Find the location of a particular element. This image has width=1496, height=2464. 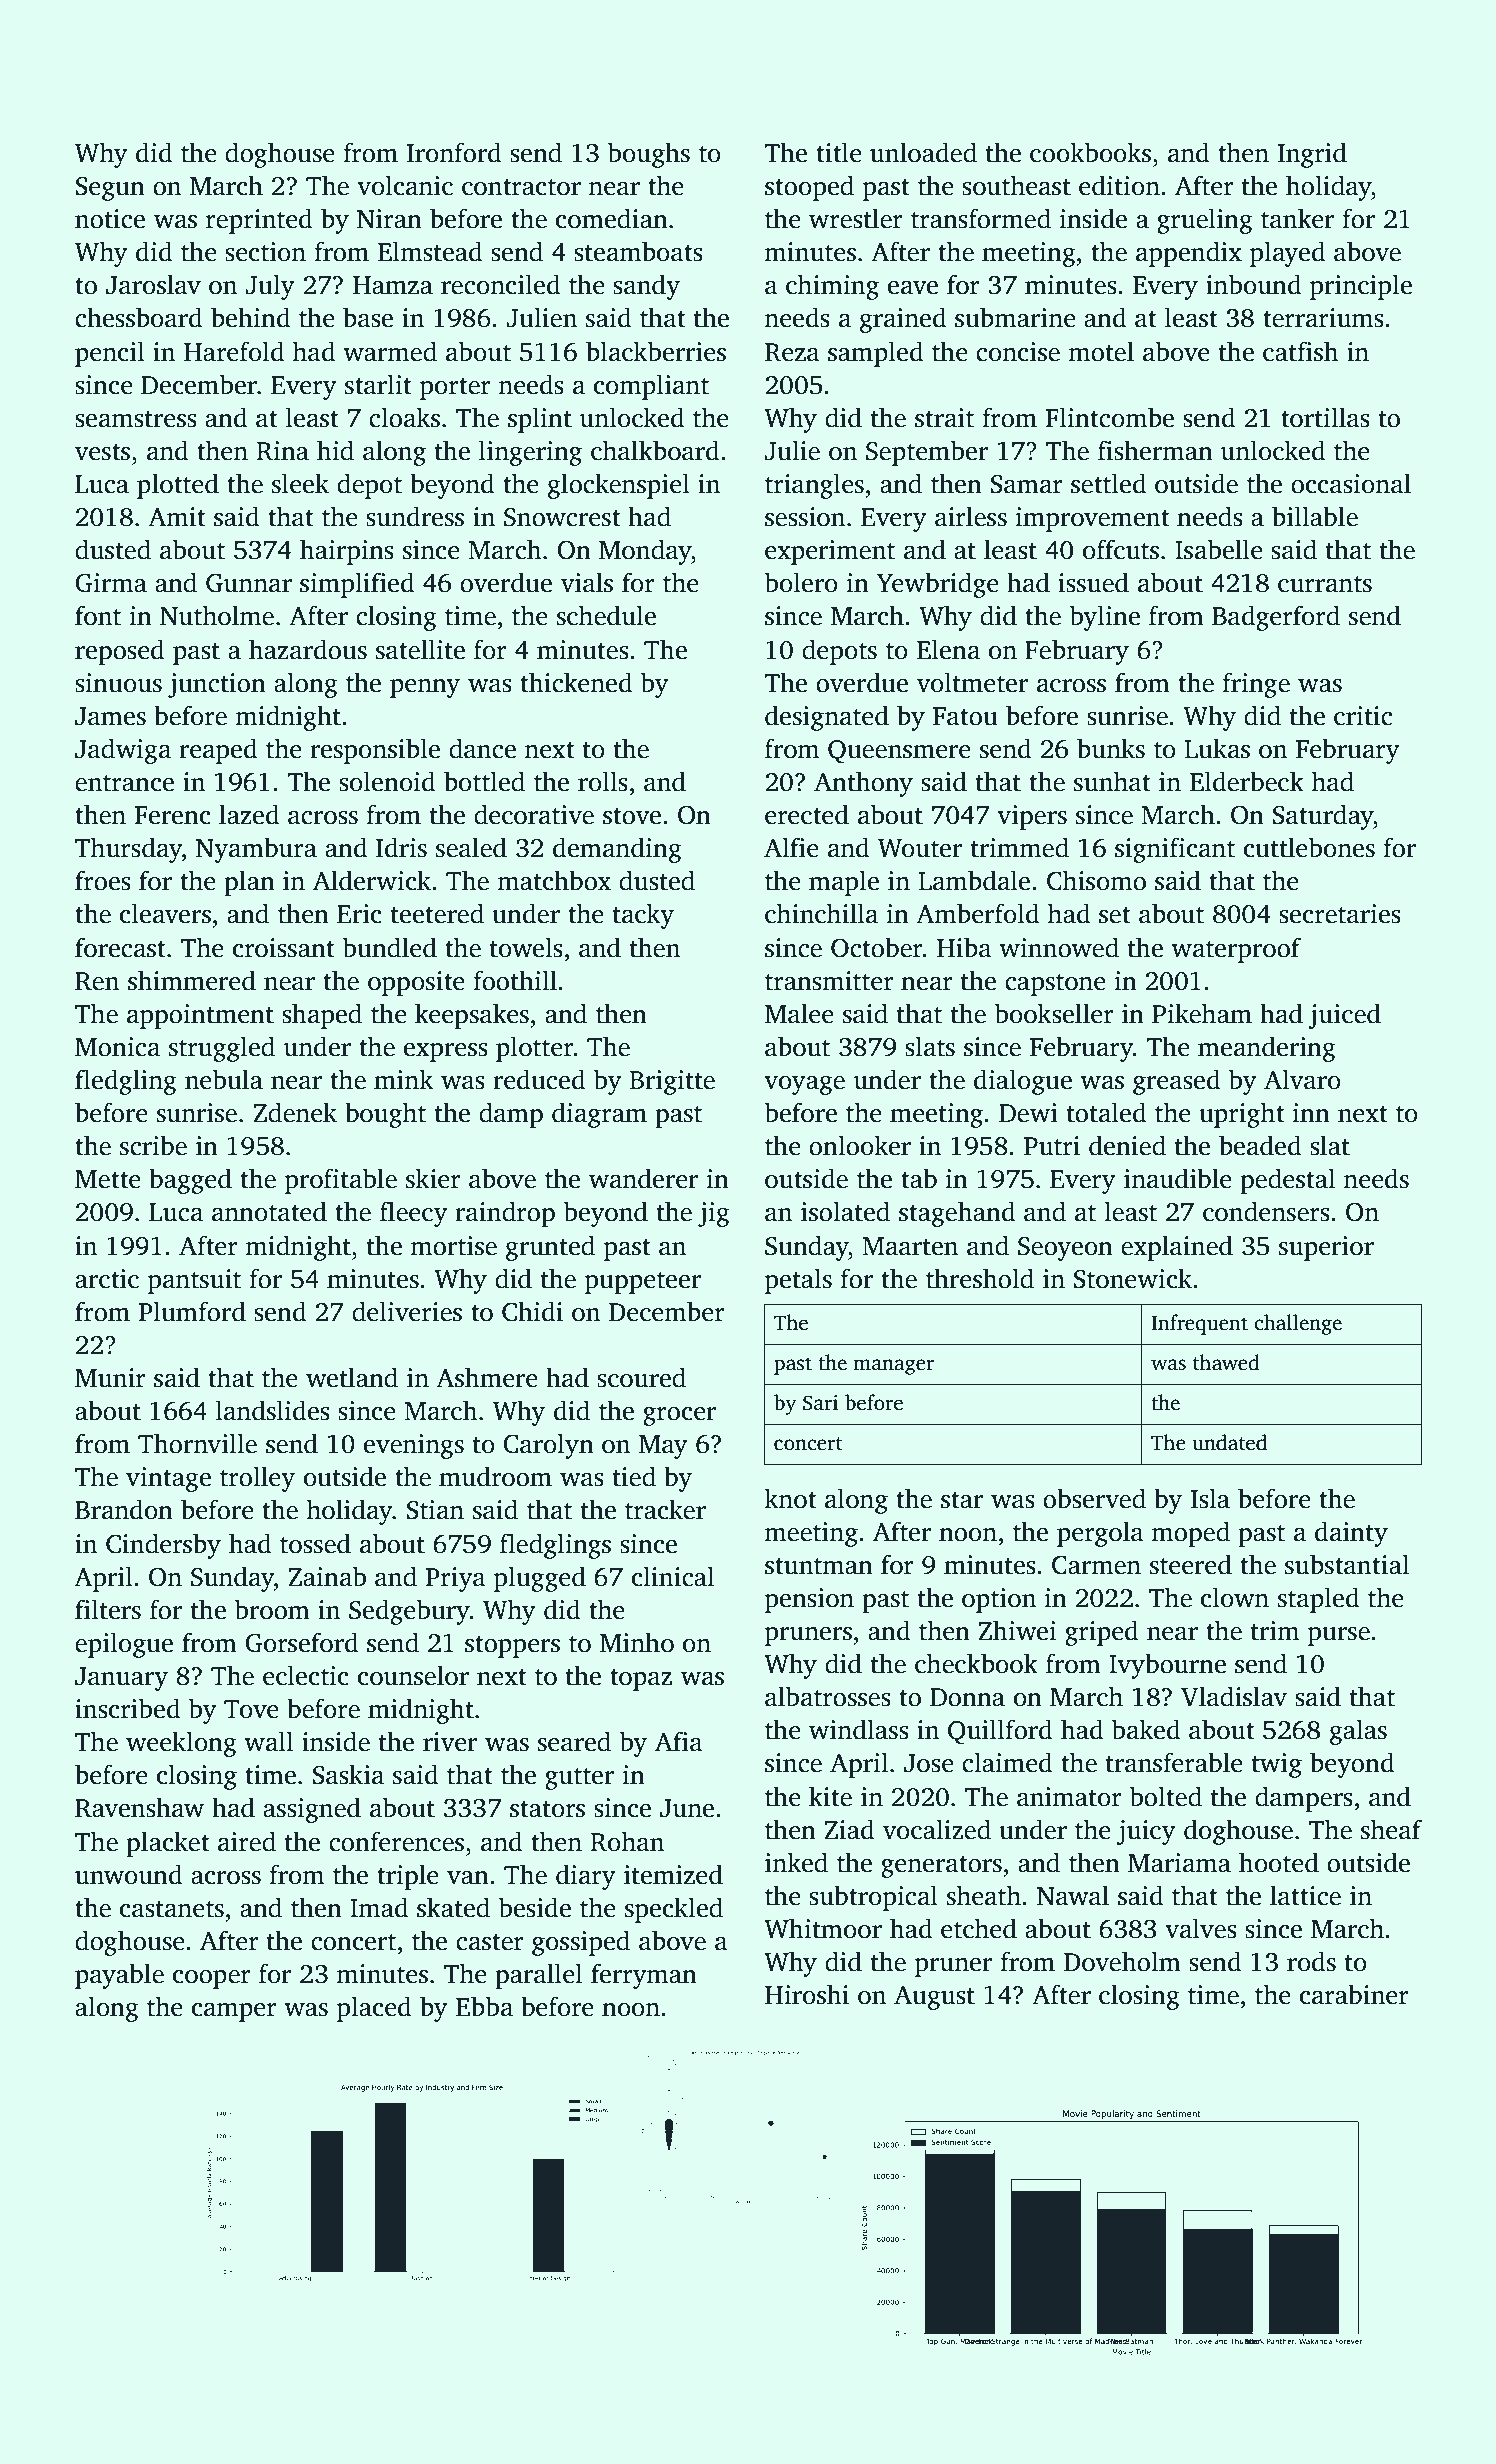

boughs is located at coordinates (649, 155).
